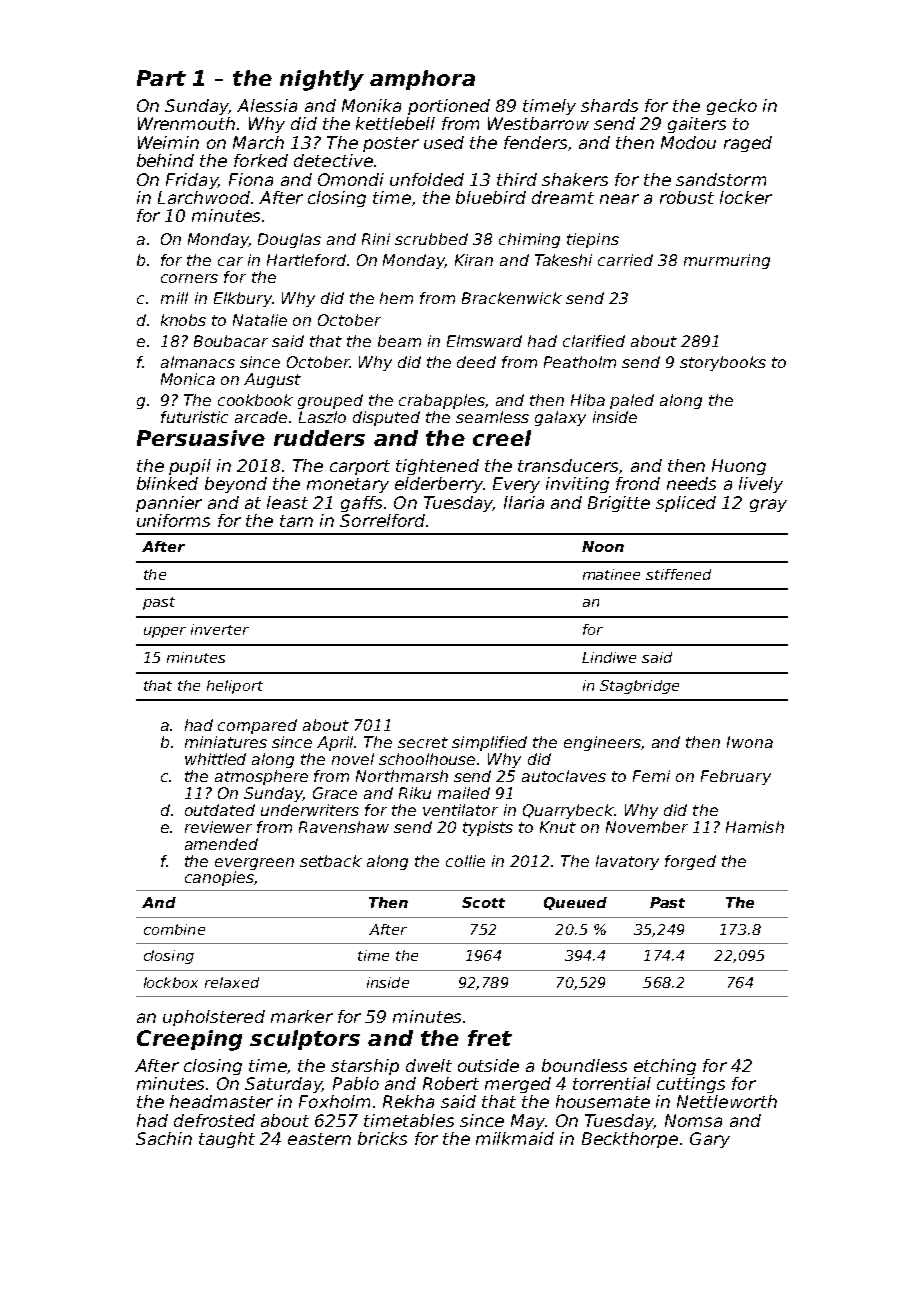  What do you see at coordinates (302, 1016) in the page?
I see `marker` at bounding box center [302, 1016].
